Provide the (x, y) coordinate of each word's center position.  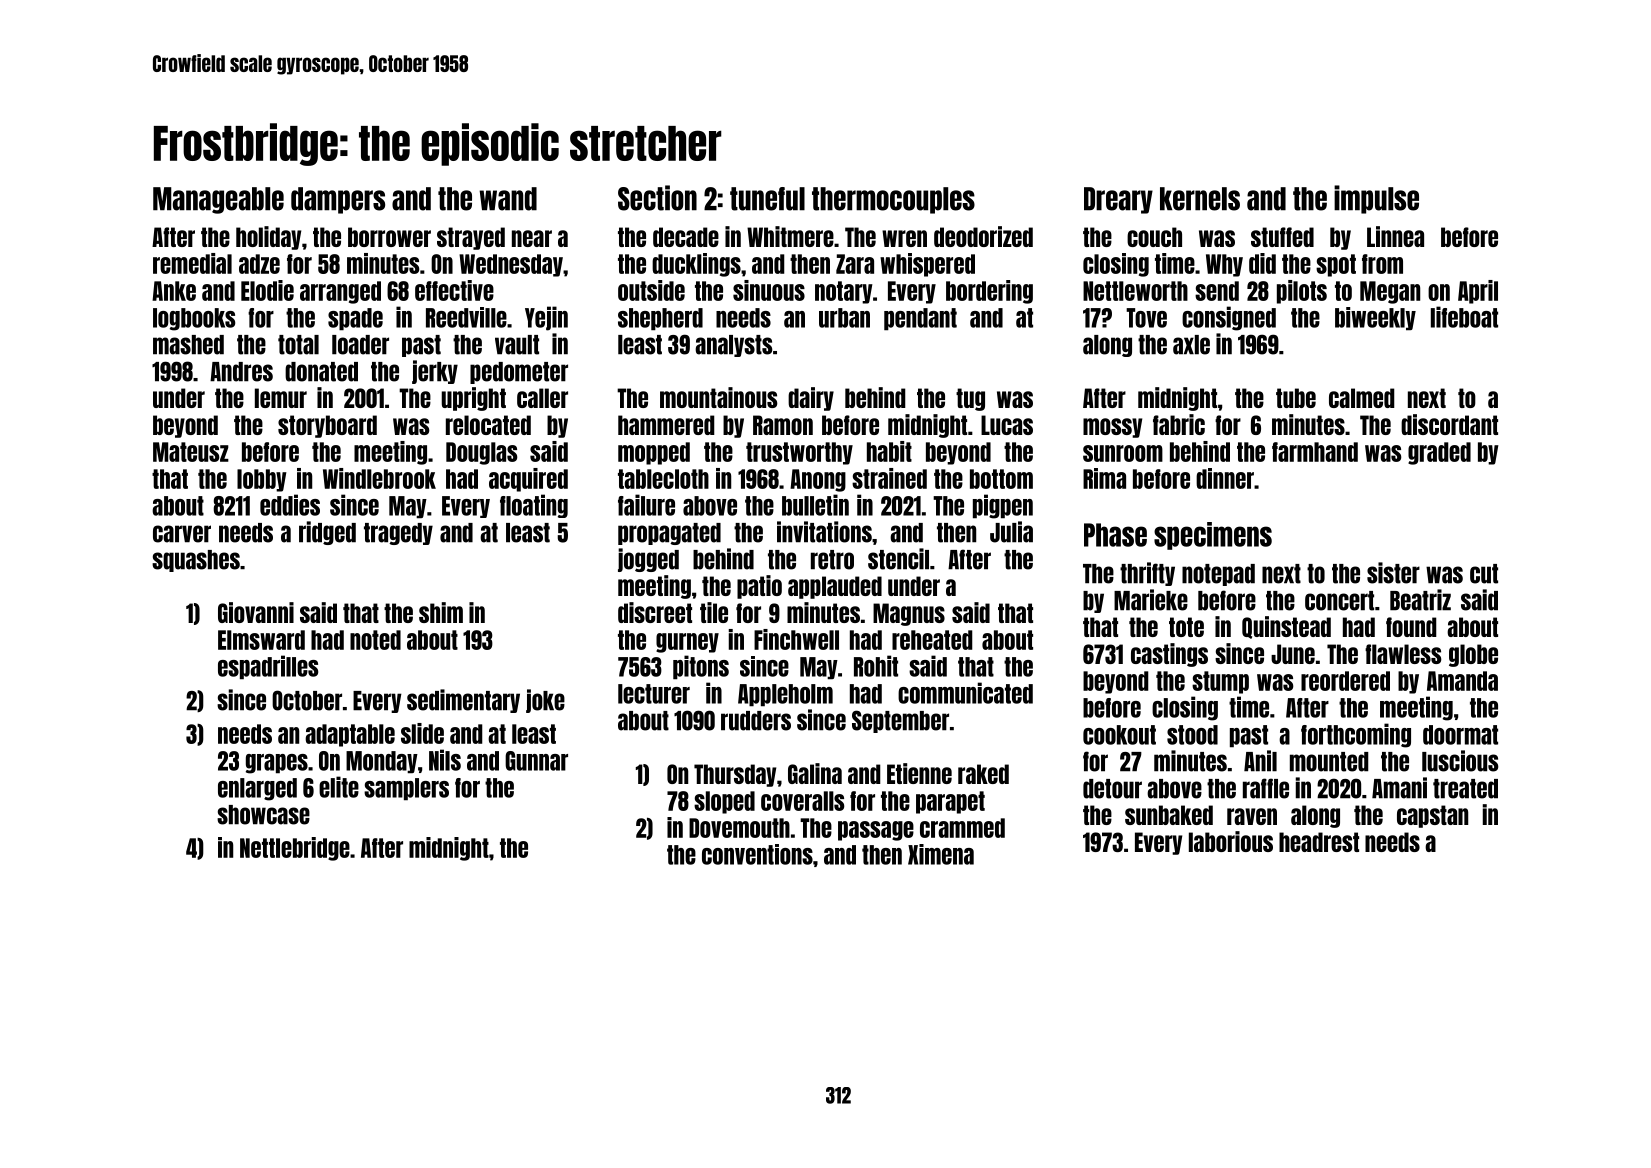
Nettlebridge (295, 849)
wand (508, 199)
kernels (1200, 199)
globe (1473, 655)
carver (182, 534)
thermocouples (893, 200)
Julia (1011, 532)
